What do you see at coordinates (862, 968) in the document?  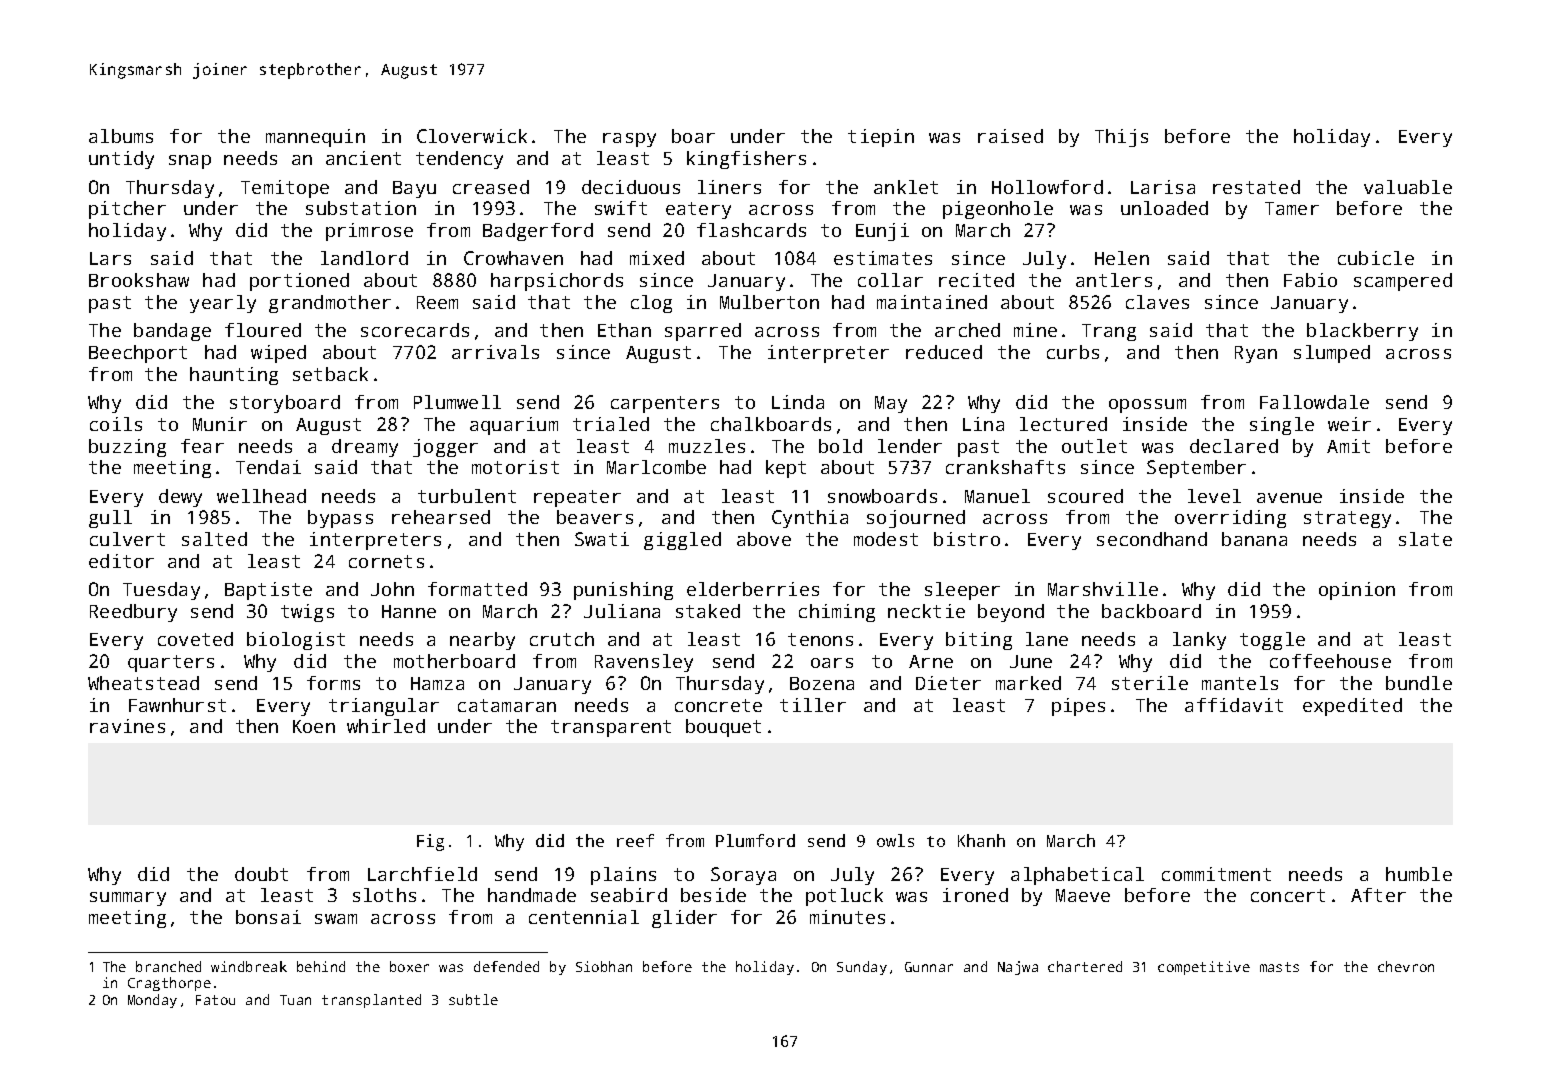 I see `Sunday` at bounding box center [862, 968].
